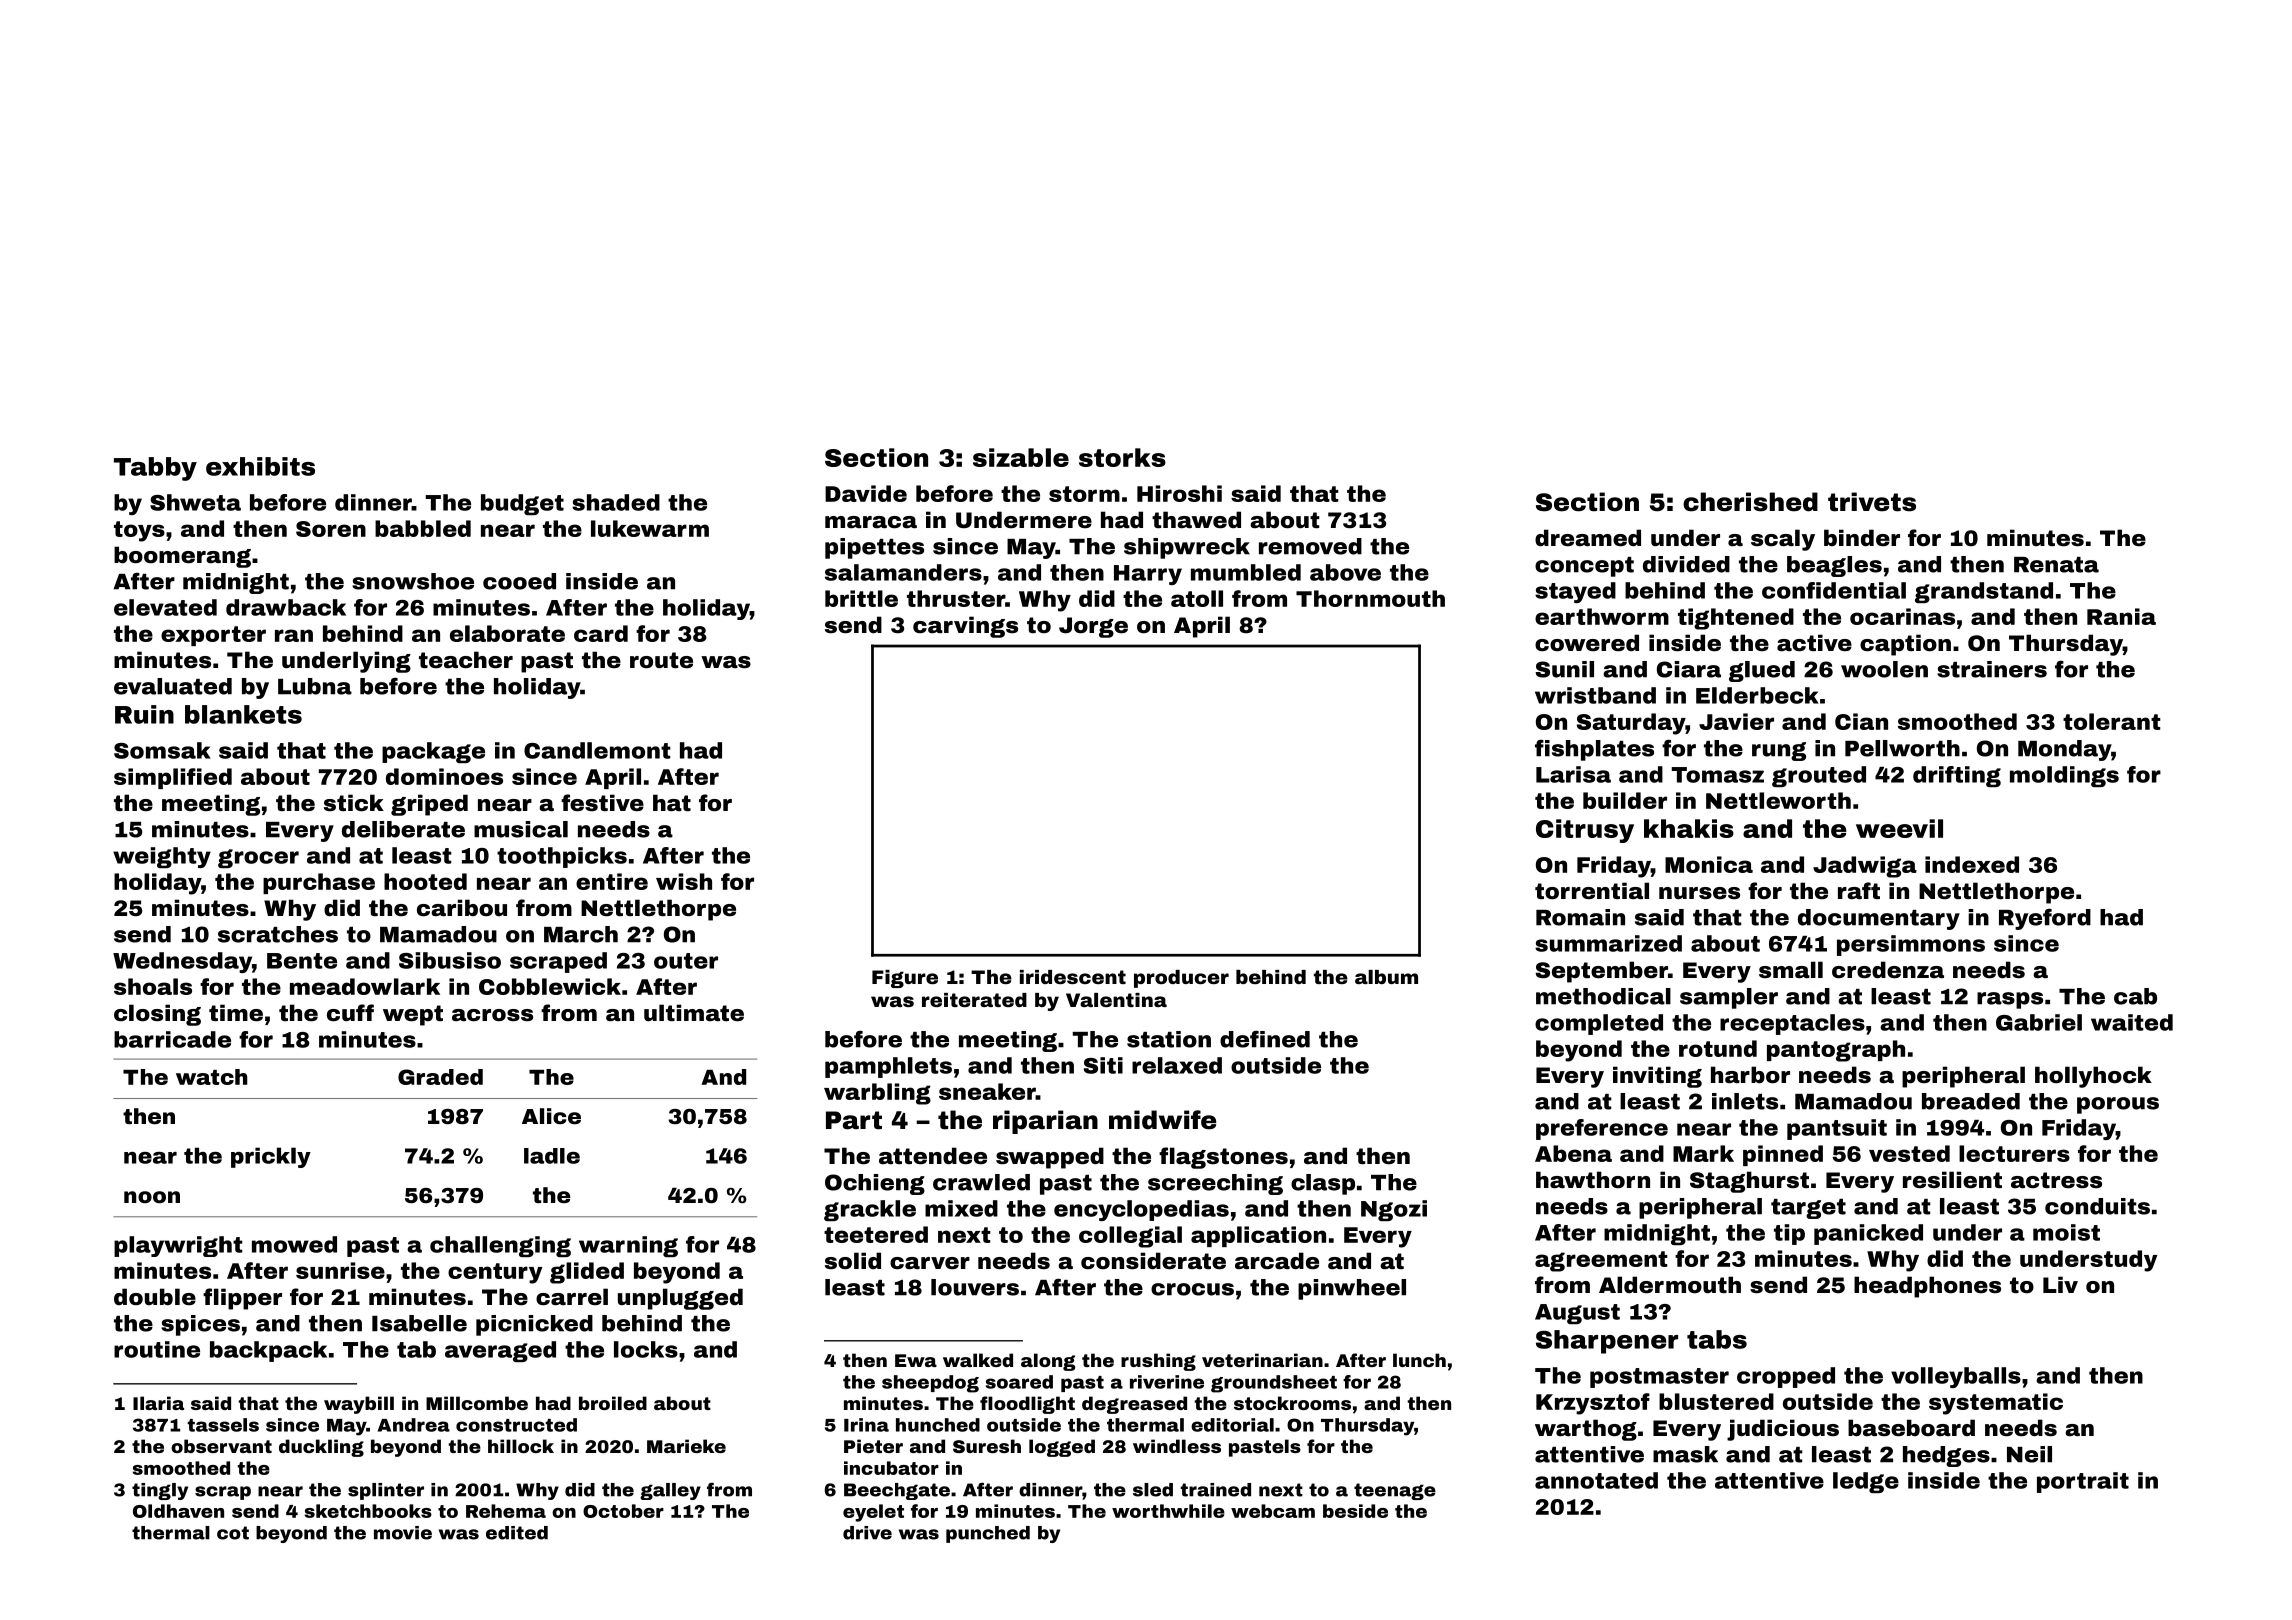 The height and width of the image is (1620, 2292). I want to click on solid, so click(853, 1260).
